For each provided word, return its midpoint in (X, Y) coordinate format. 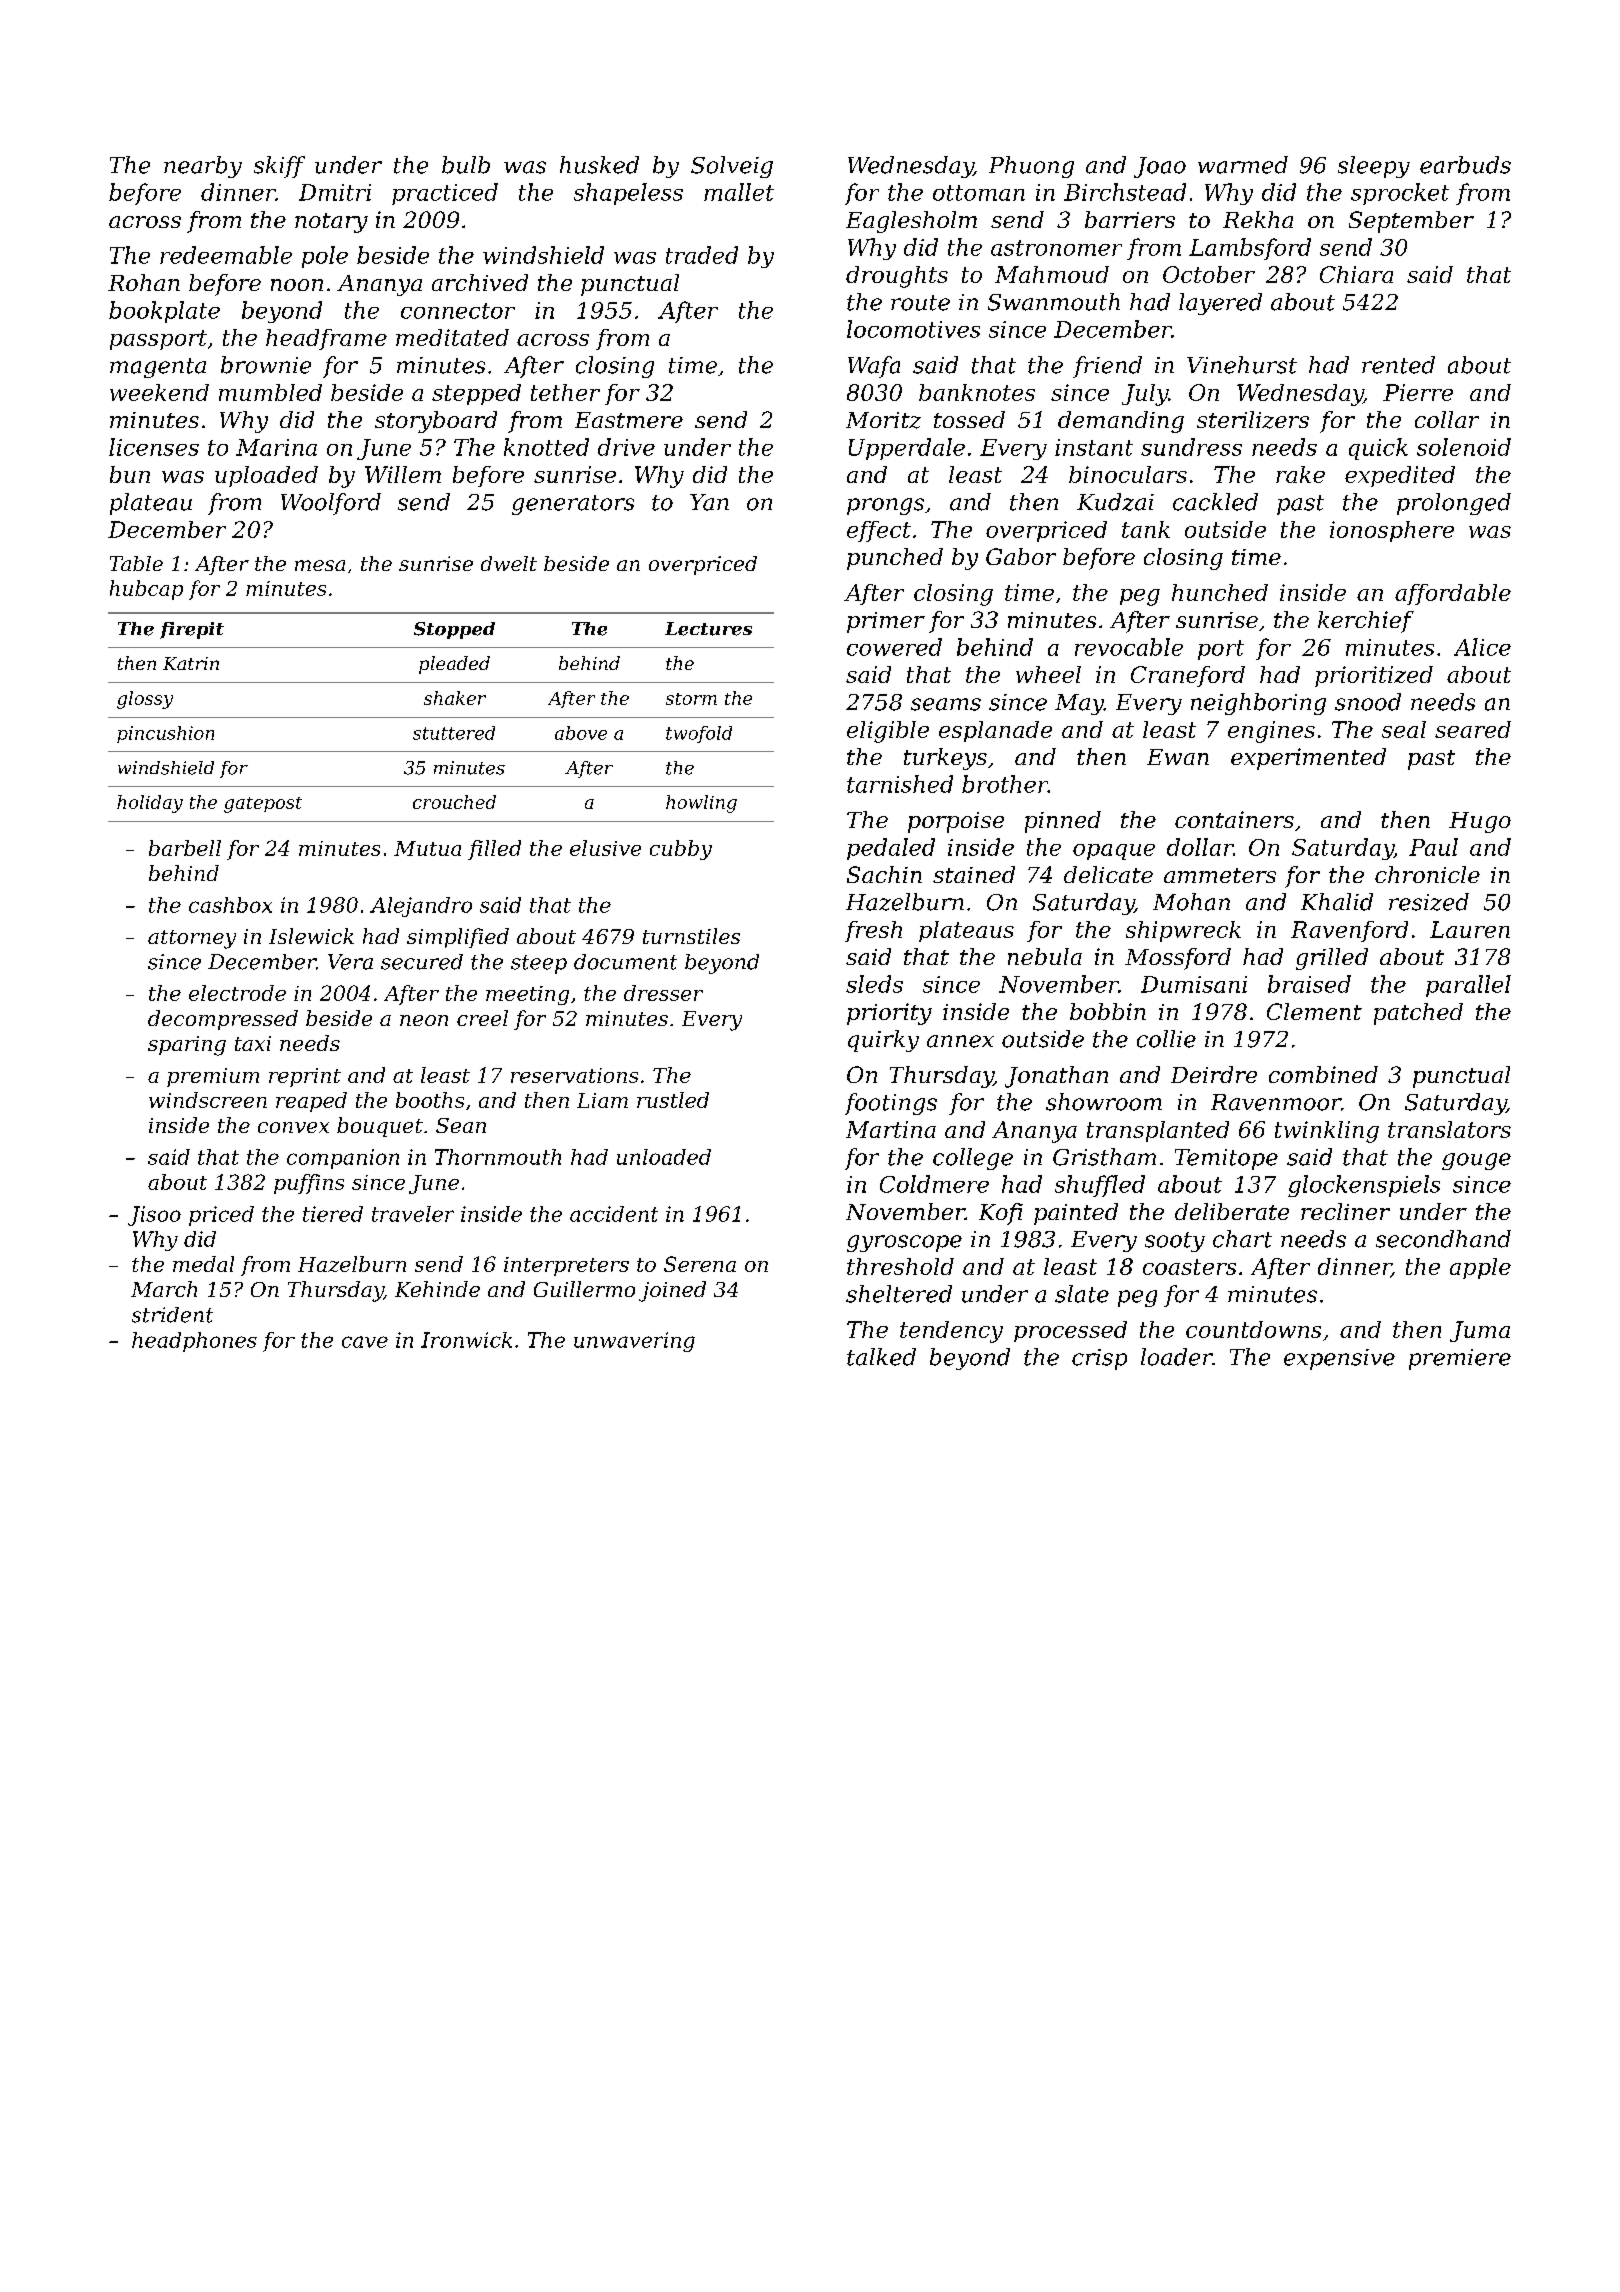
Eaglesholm (911, 222)
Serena (700, 1264)
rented (1398, 365)
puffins (309, 1184)
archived (480, 282)
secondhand (1443, 1239)
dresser (663, 993)
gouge (1476, 1161)
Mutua (427, 848)
